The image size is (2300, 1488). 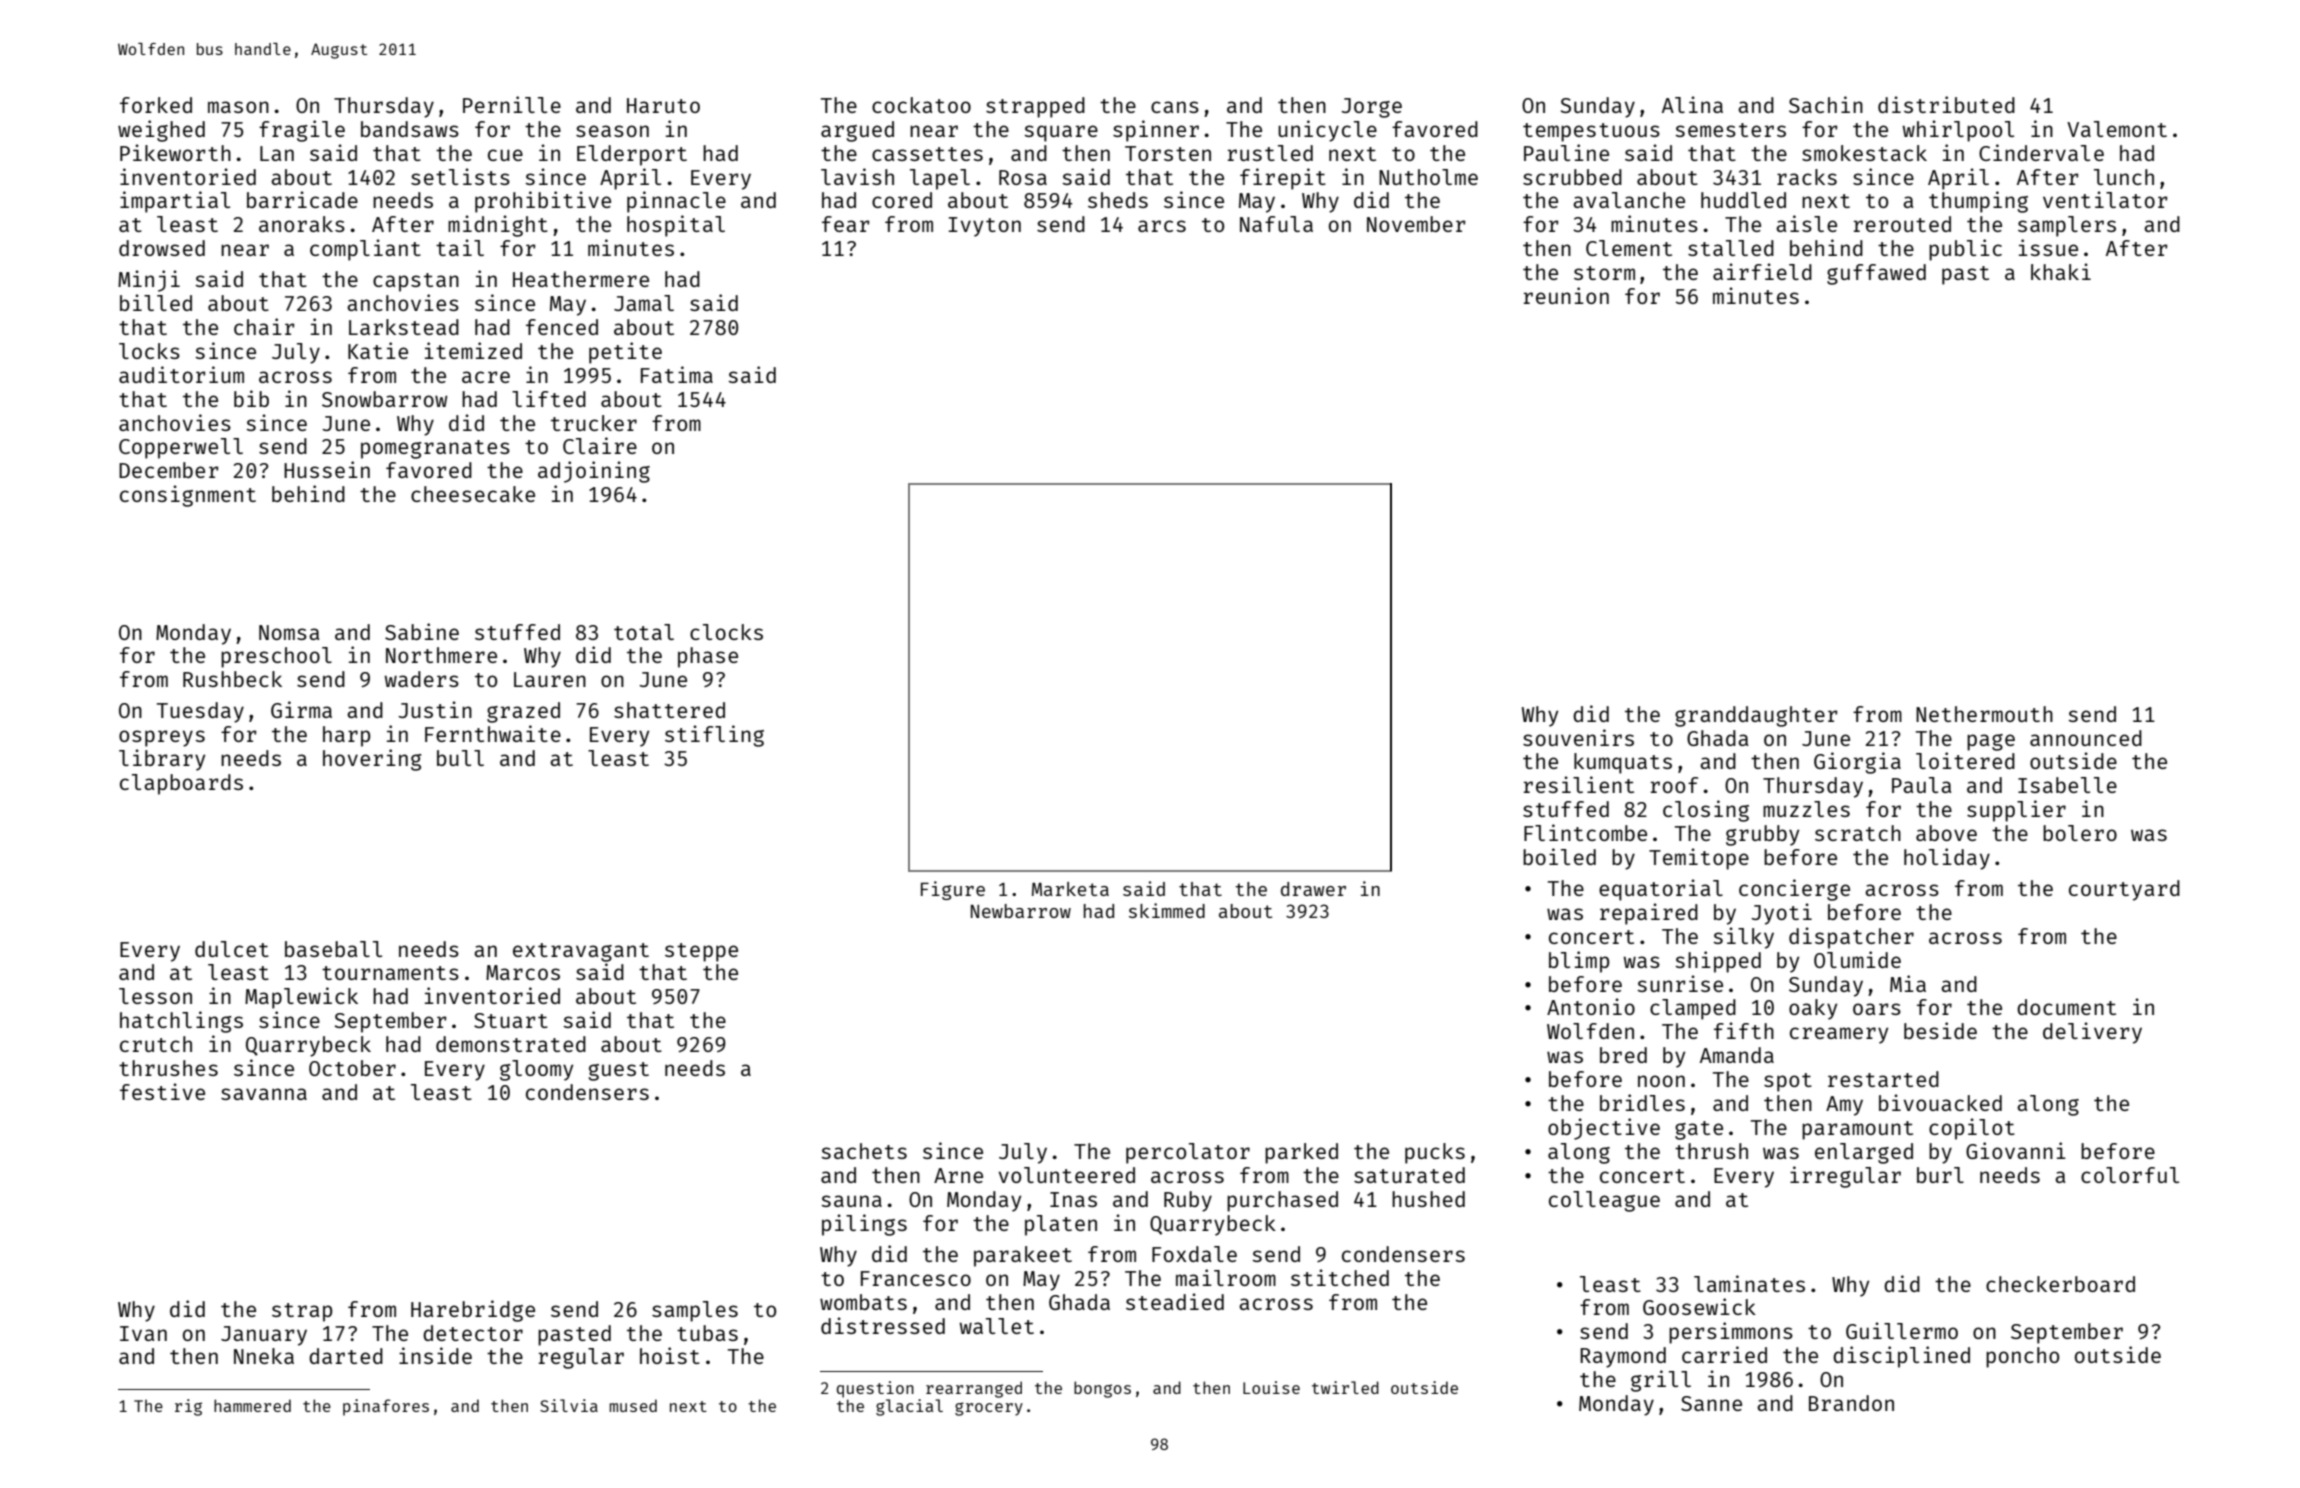 I want to click on glacial, so click(x=909, y=1407).
